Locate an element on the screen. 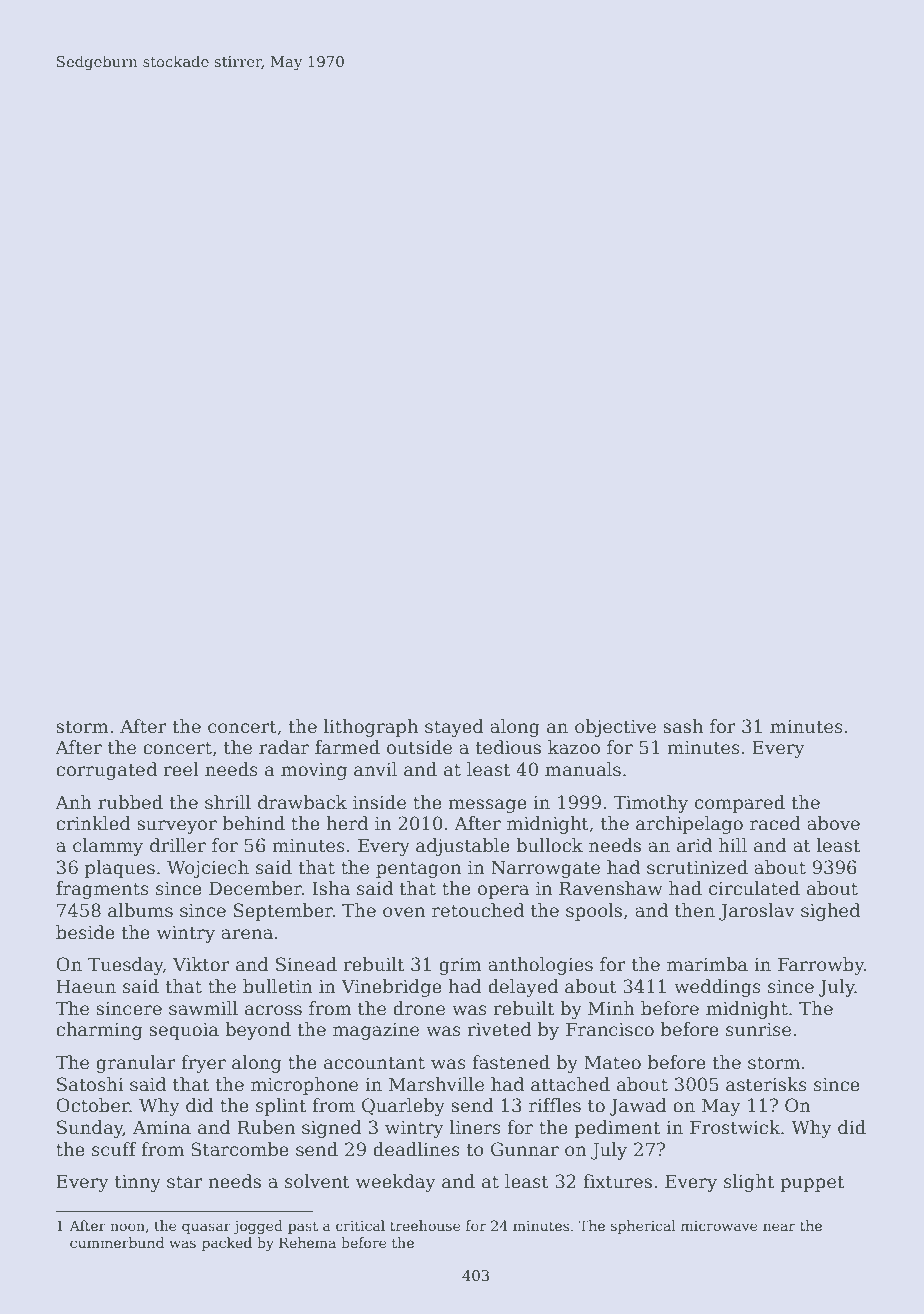  sunrise is located at coordinates (758, 1030).
